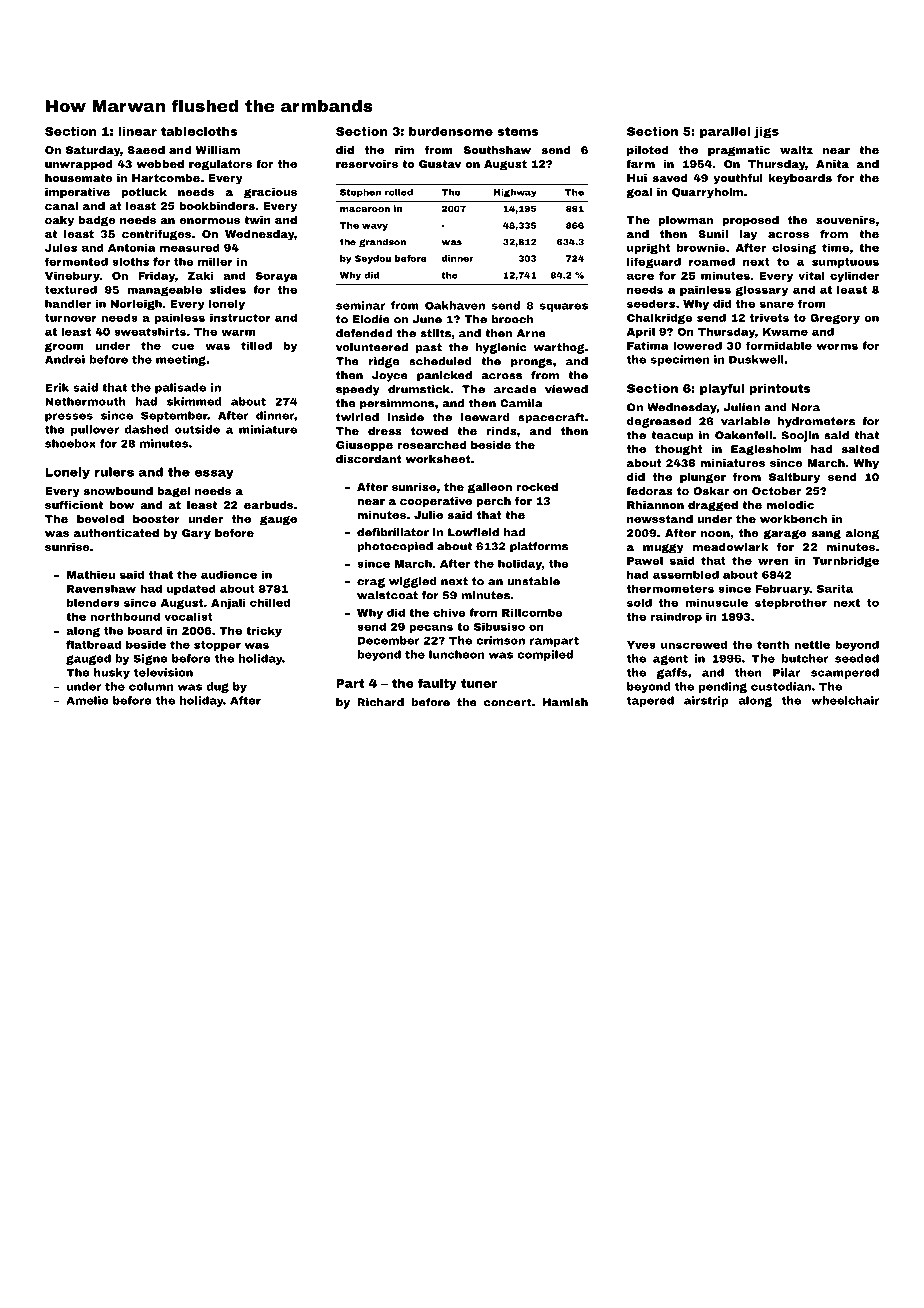 The image size is (924, 1308). Describe the element at coordinates (835, 588) in the image. I see `Sarita` at that location.
